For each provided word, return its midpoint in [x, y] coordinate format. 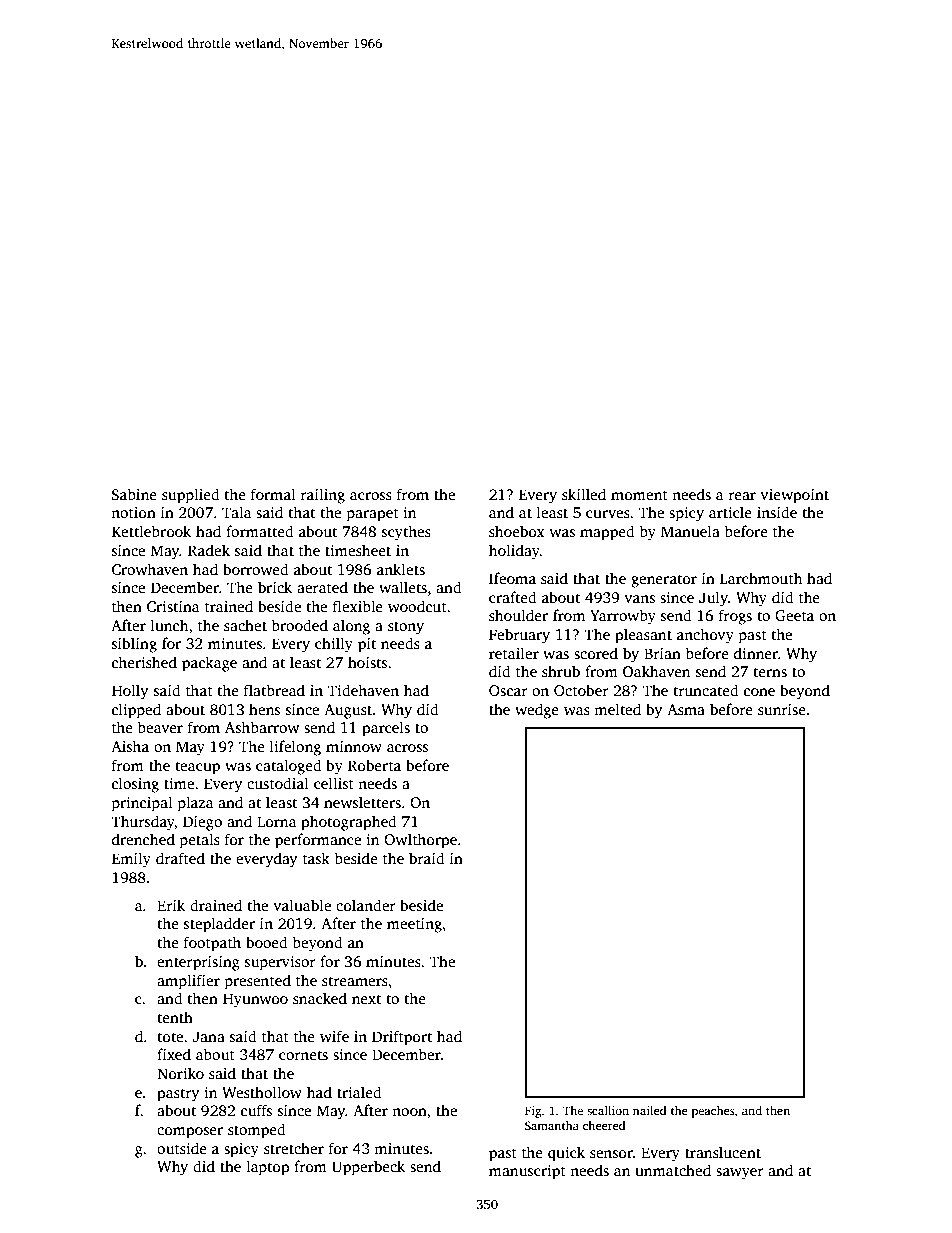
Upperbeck [368, 1168]
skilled [584, 494]
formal [273, 494]
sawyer [740, 1174]
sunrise [782, 710]
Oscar [508, 691]
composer [190, 1133]
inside [777, 512]
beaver [160, 727]
